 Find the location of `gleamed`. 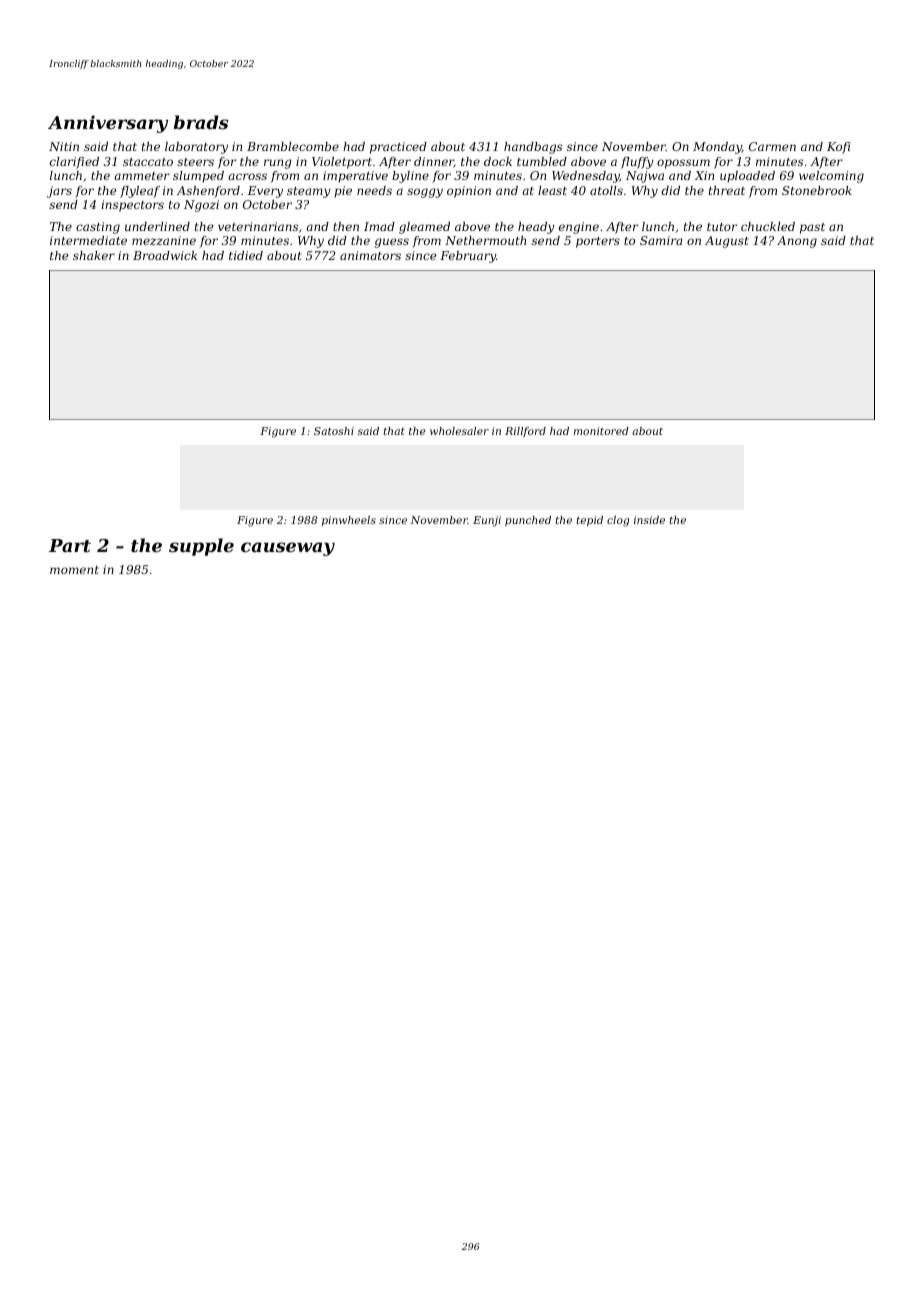

gleamed is located at coordinates (424, 228).
